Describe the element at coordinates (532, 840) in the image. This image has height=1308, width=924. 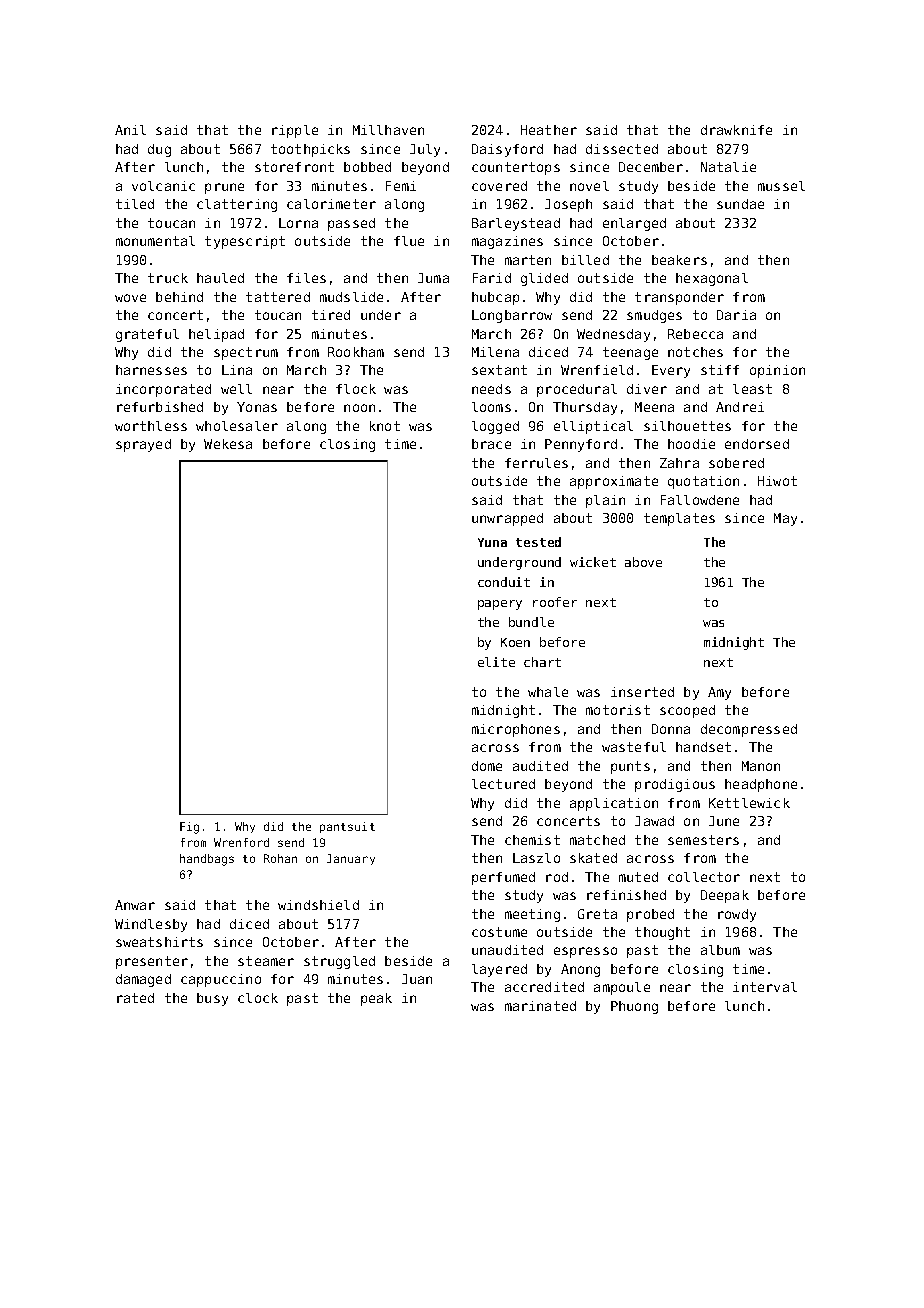
I see `chemist` at that location.
